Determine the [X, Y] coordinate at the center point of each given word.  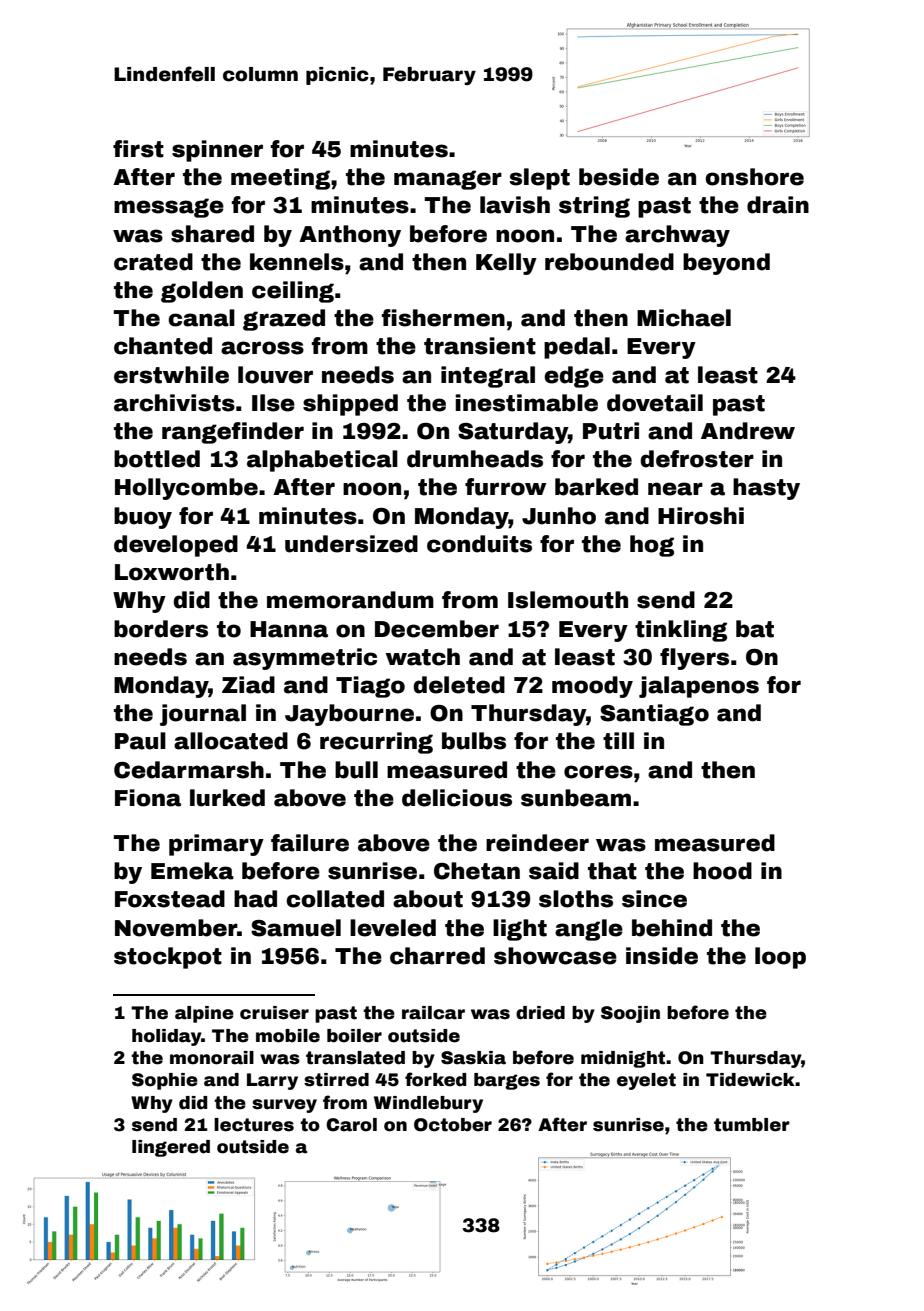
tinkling [681, 631]
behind [672, 928]
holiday [166, 1037]
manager [448, 180]
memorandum [350, 600]
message [169, 208]
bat [755, 629]
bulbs [474, 741]
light [520, 930]
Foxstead [170, 899]
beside [619, 177]
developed [176, 546]
